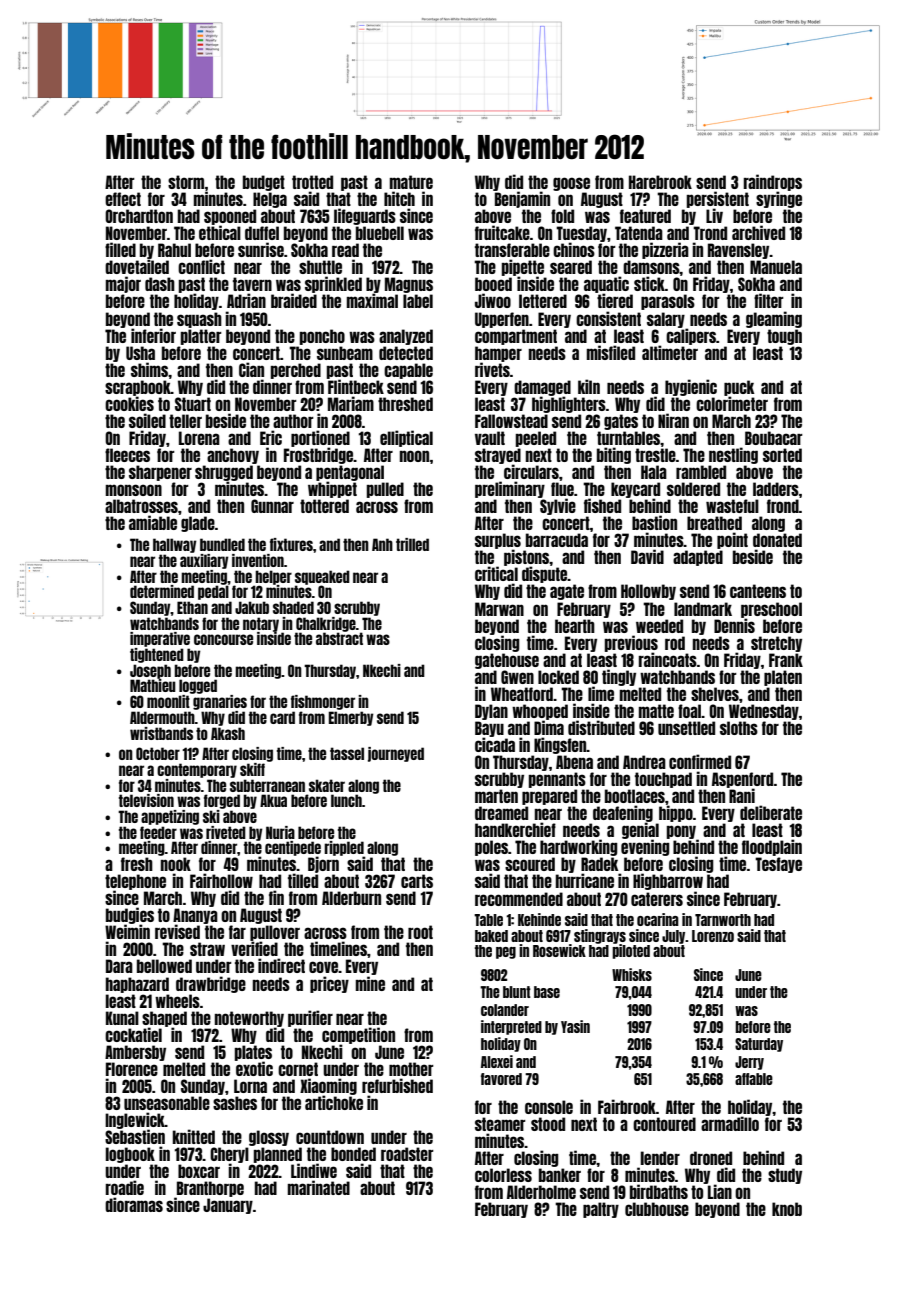 This document has height=1316, width=908. Describe the element at coordinates (645, 848) in the document. I see `evening` at that location.
